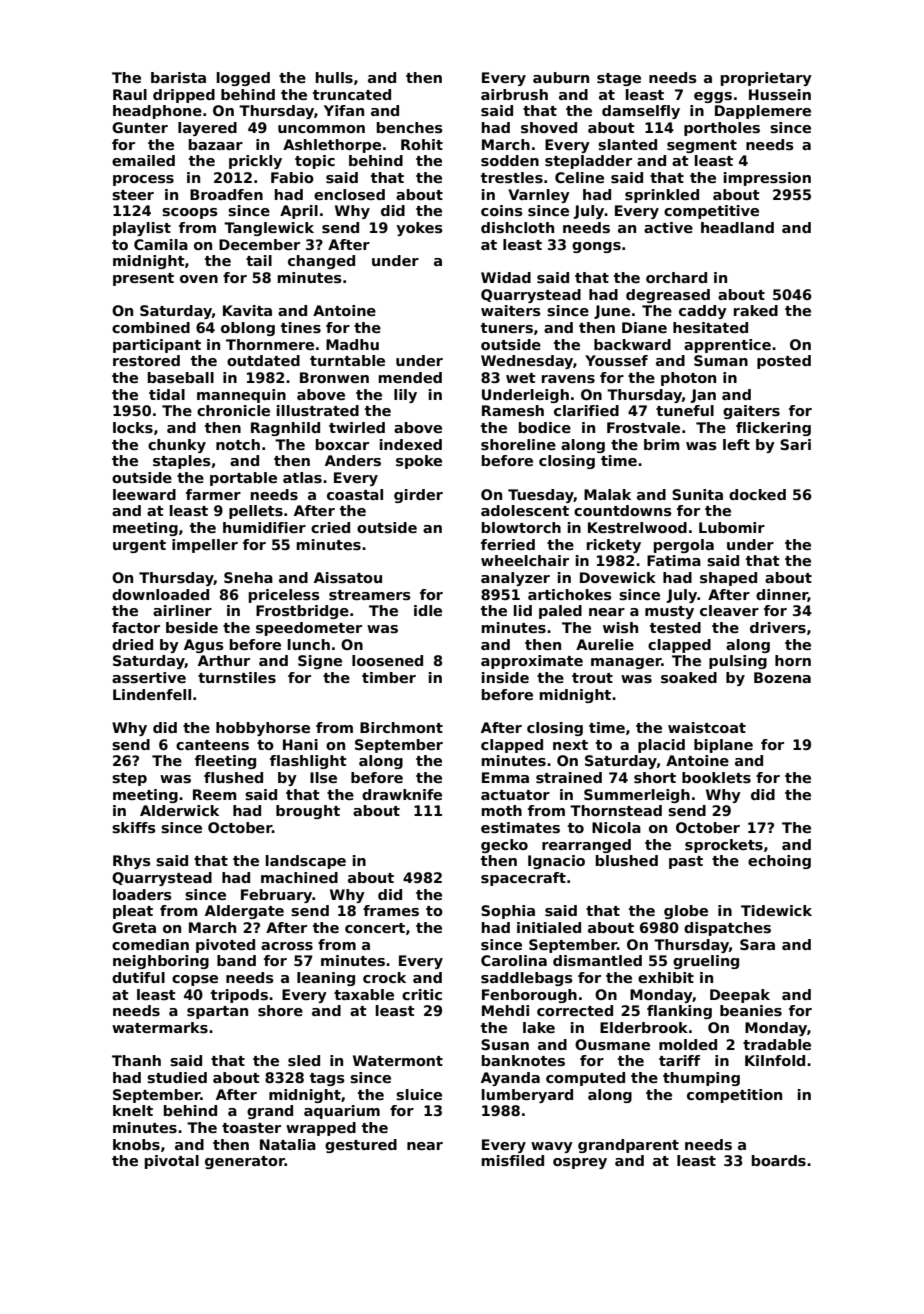 The height and width of the screenshot is (1314, 924). I want to click on placid, so click(661, 746).
